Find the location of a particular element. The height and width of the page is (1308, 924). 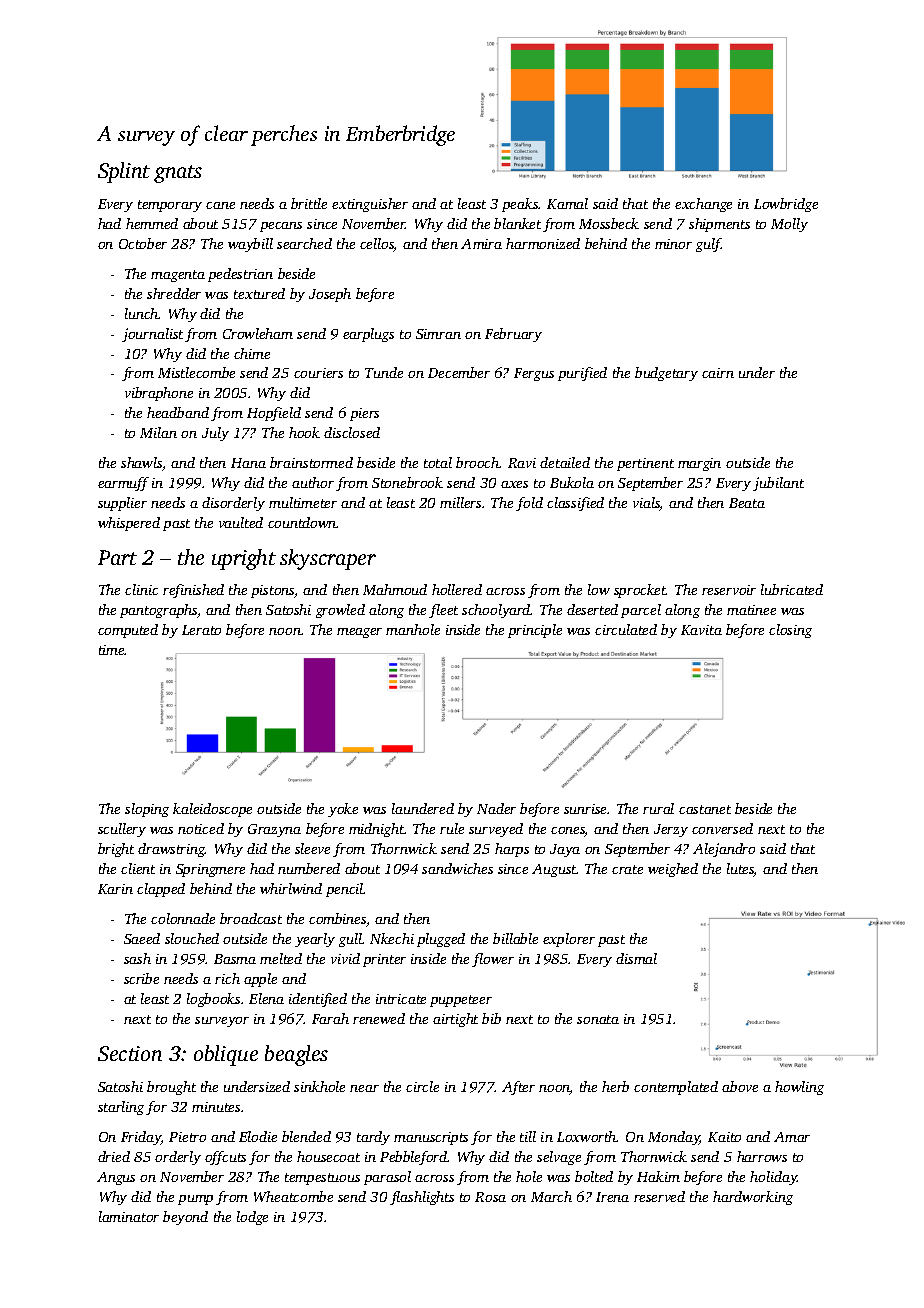

cairn is located at coordinates (718, 373).
